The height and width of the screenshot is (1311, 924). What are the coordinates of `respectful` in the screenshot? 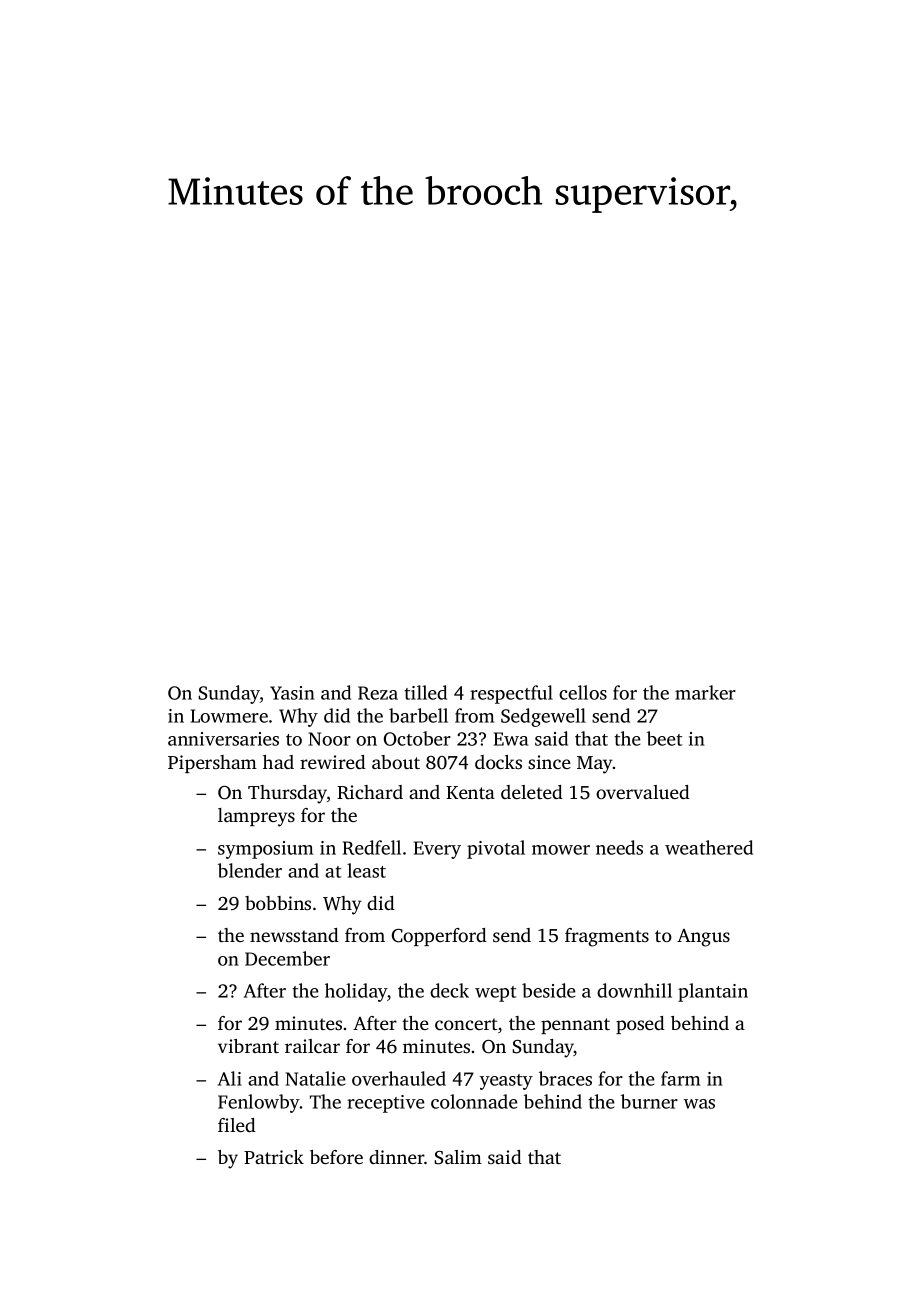 It's located at (511, 694).
